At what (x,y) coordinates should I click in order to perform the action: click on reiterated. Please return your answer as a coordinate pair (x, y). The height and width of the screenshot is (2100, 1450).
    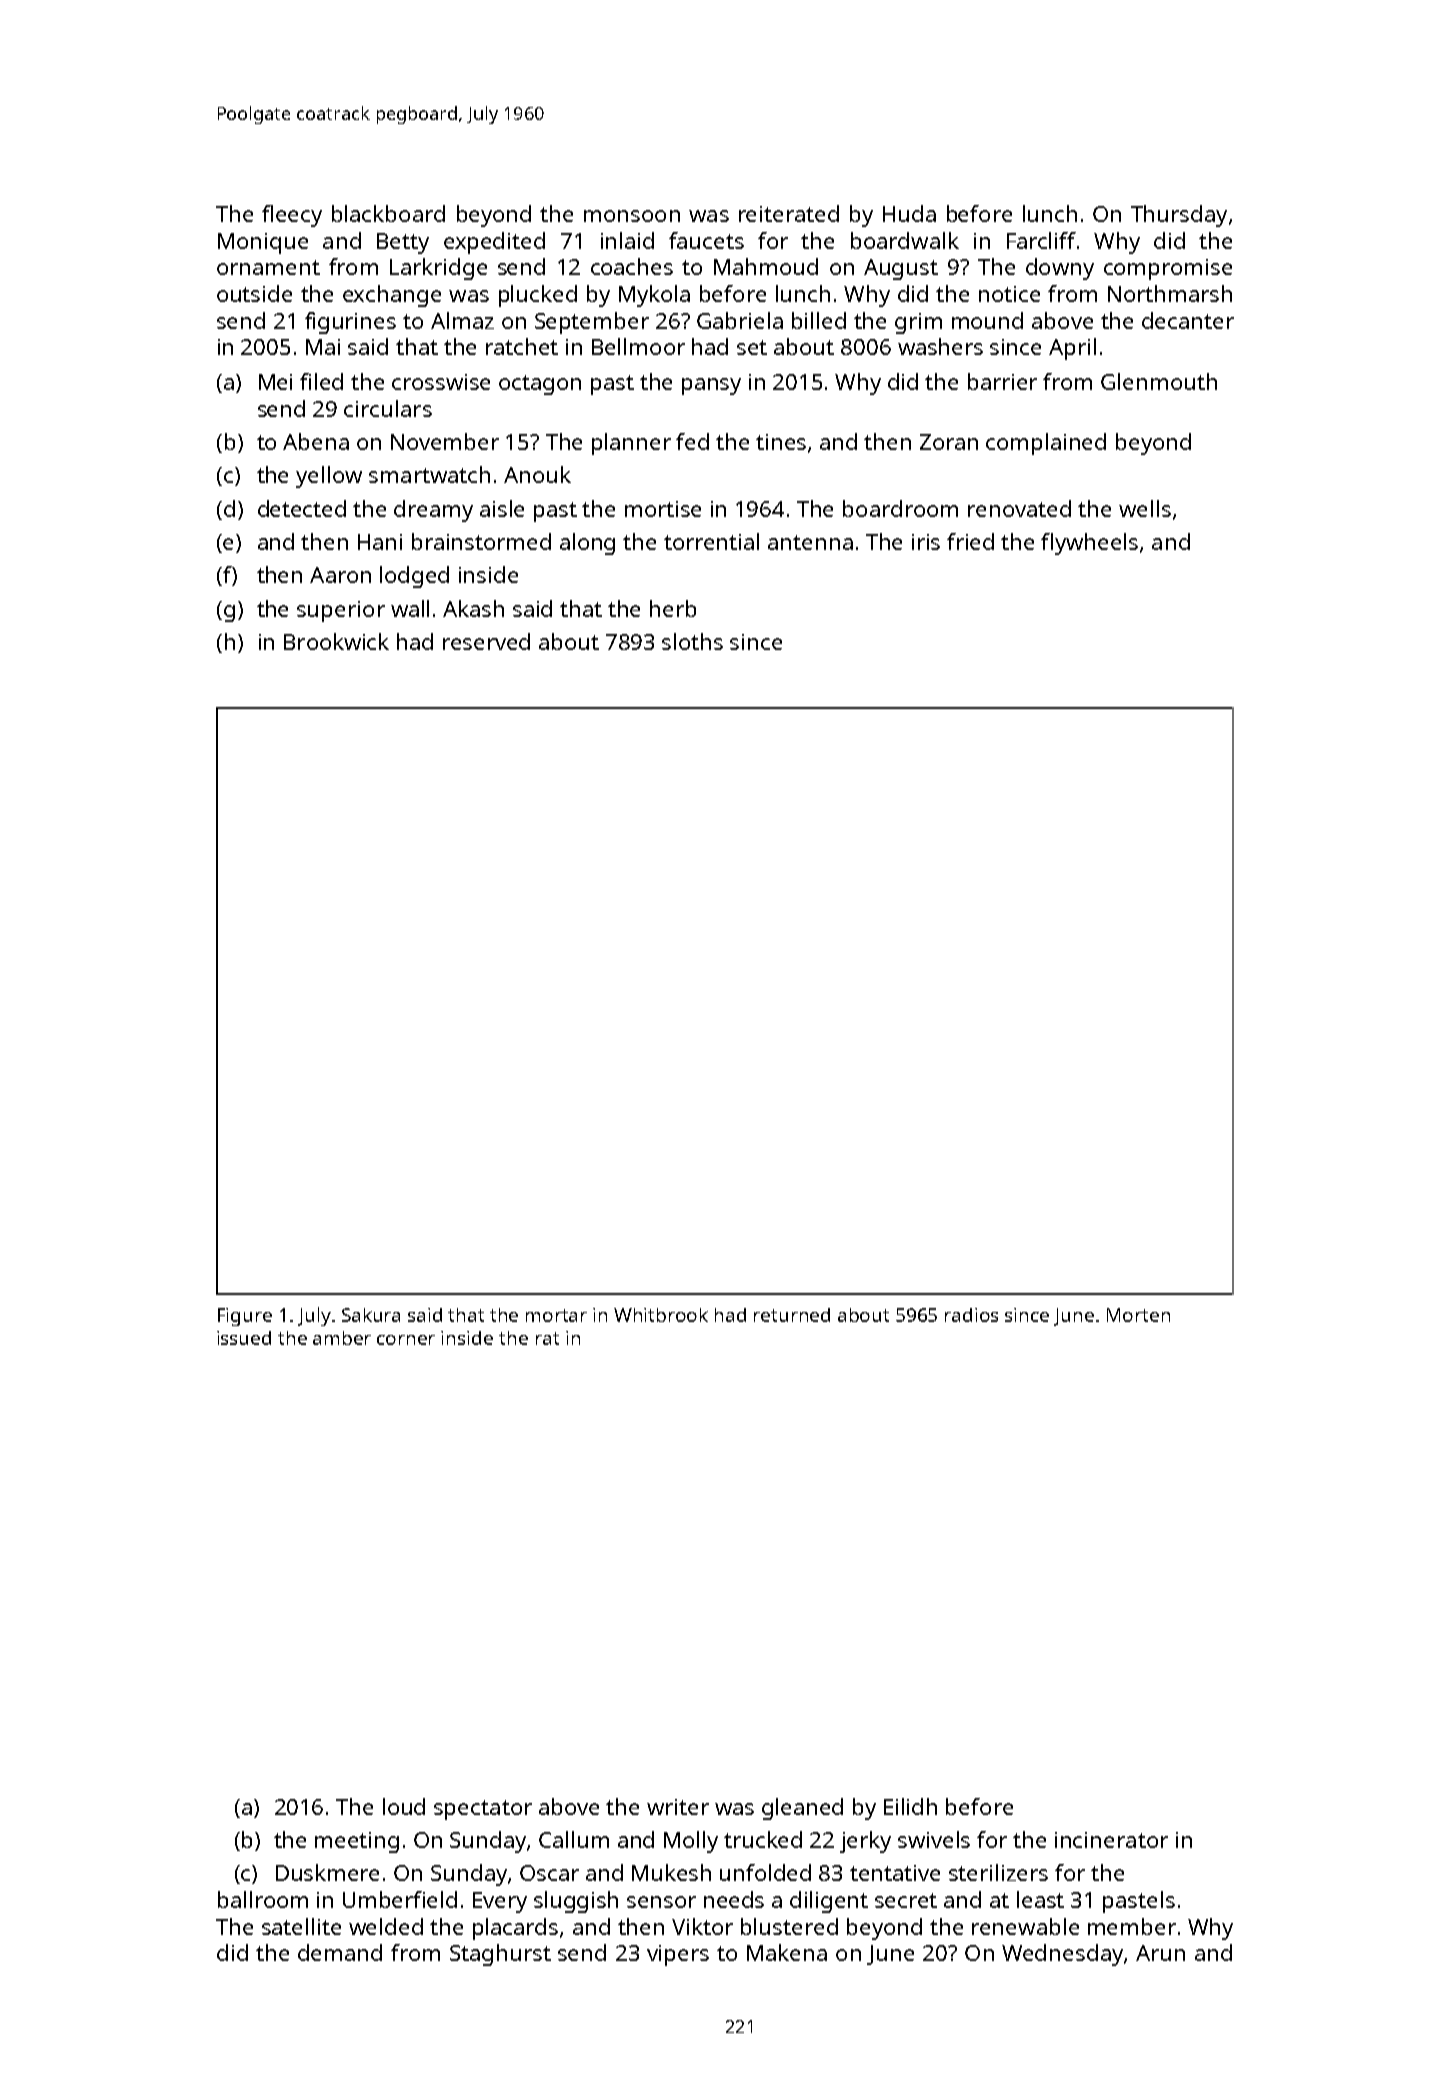
    Looking at the image, I should click on (789, 213).
